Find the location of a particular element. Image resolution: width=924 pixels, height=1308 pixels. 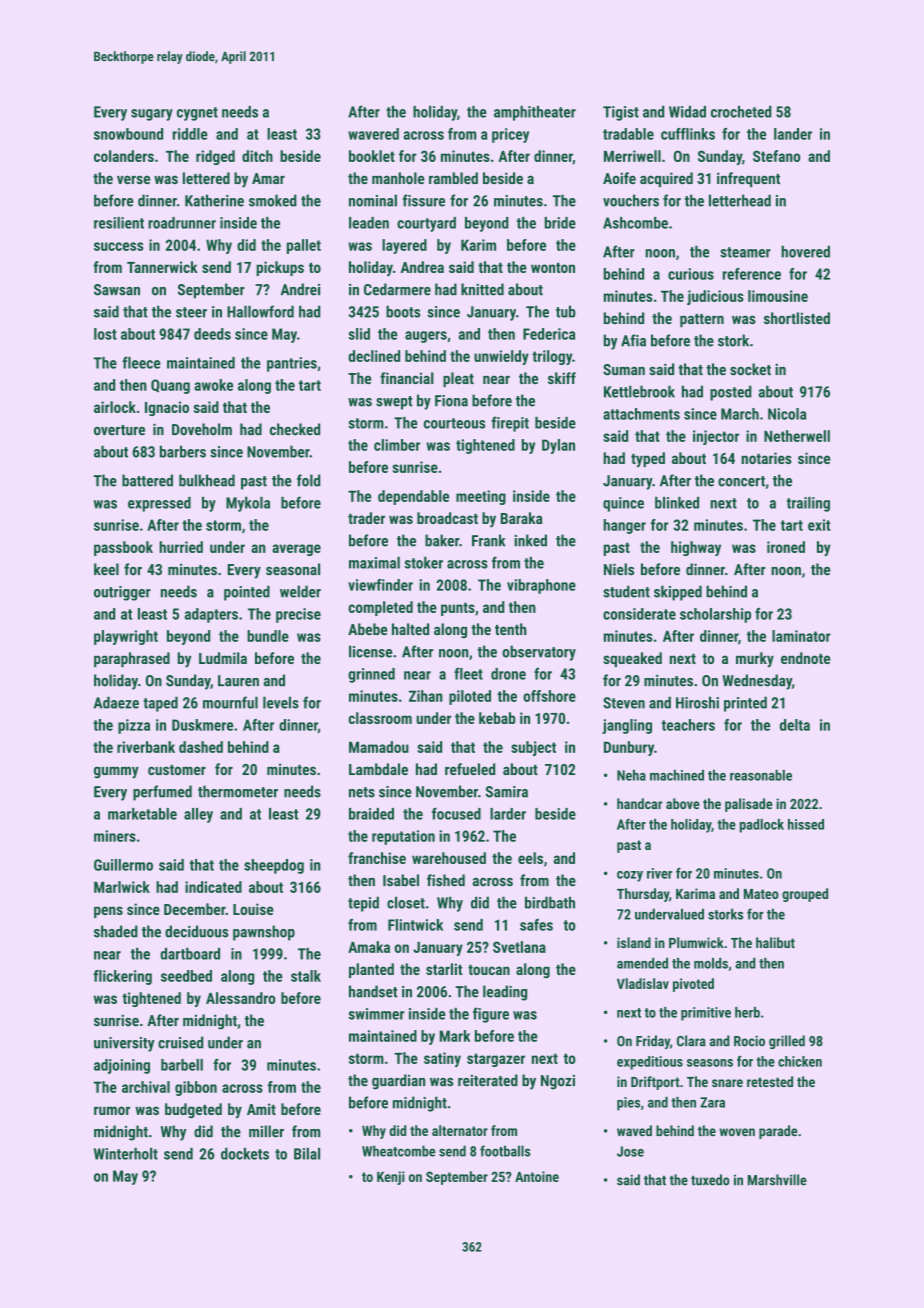

delta is located at coordinates (795, 725).
